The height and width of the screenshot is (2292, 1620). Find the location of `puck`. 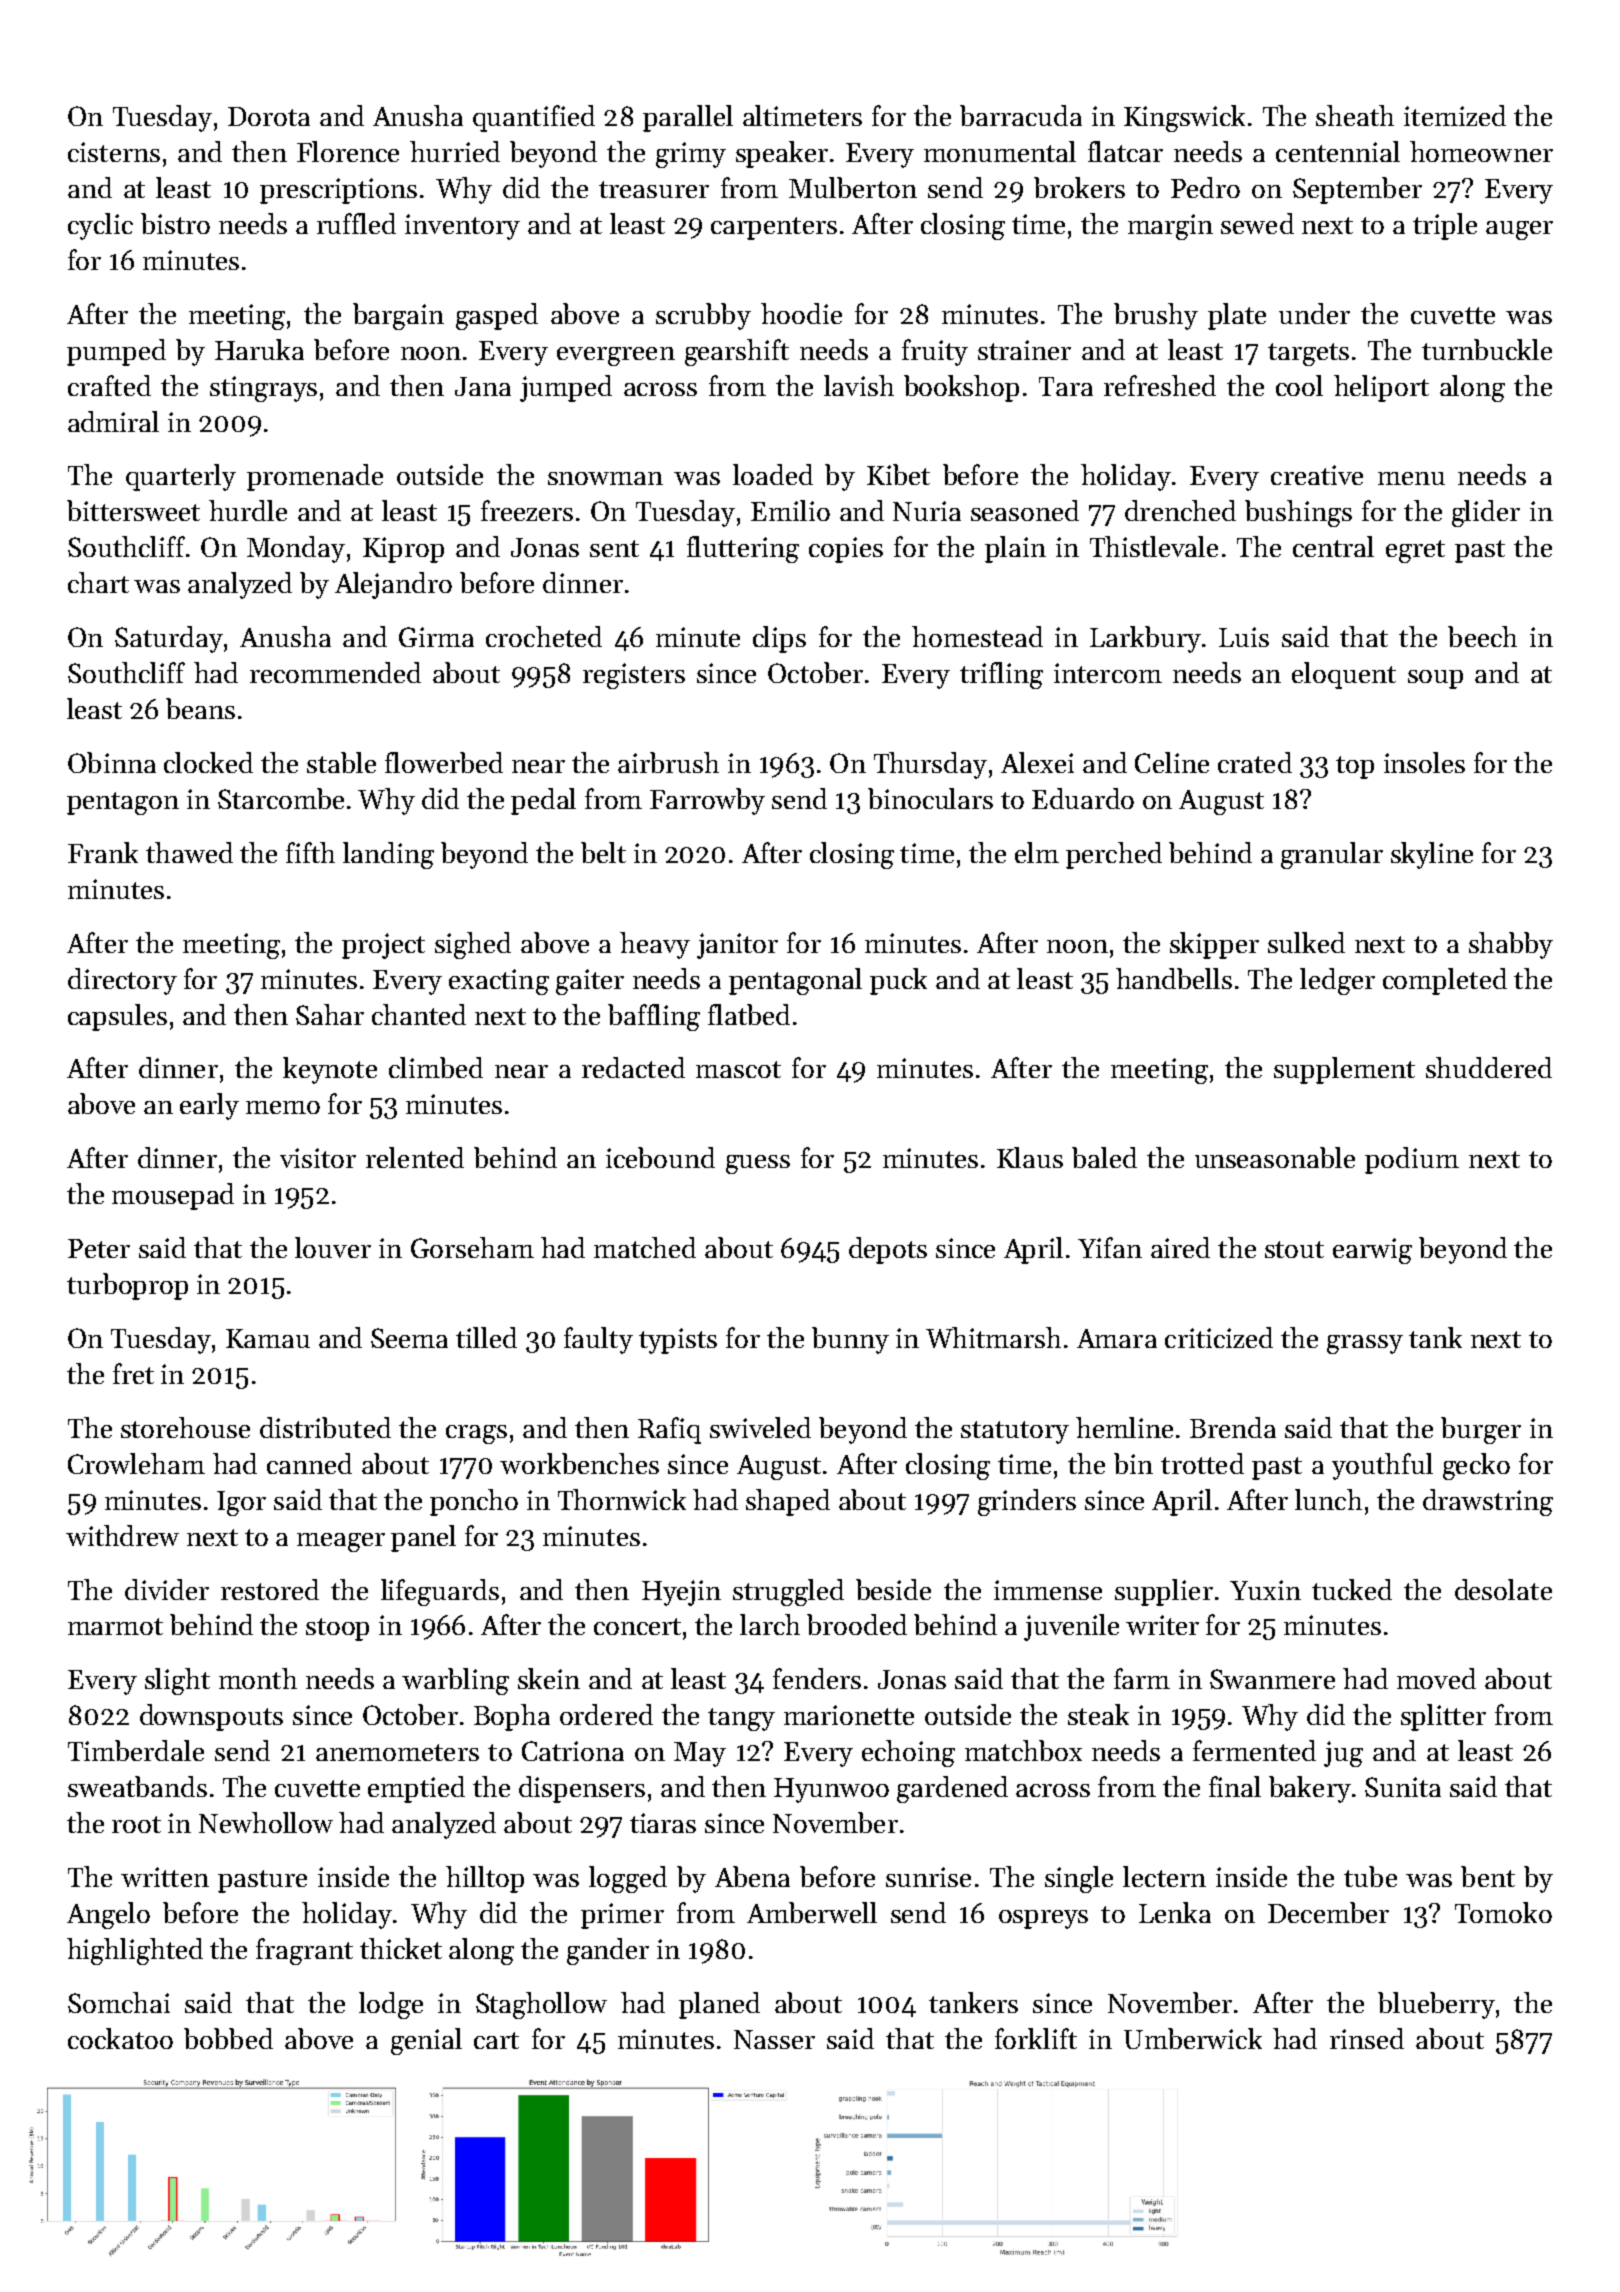

puck is located at coordinates (898, 981).
